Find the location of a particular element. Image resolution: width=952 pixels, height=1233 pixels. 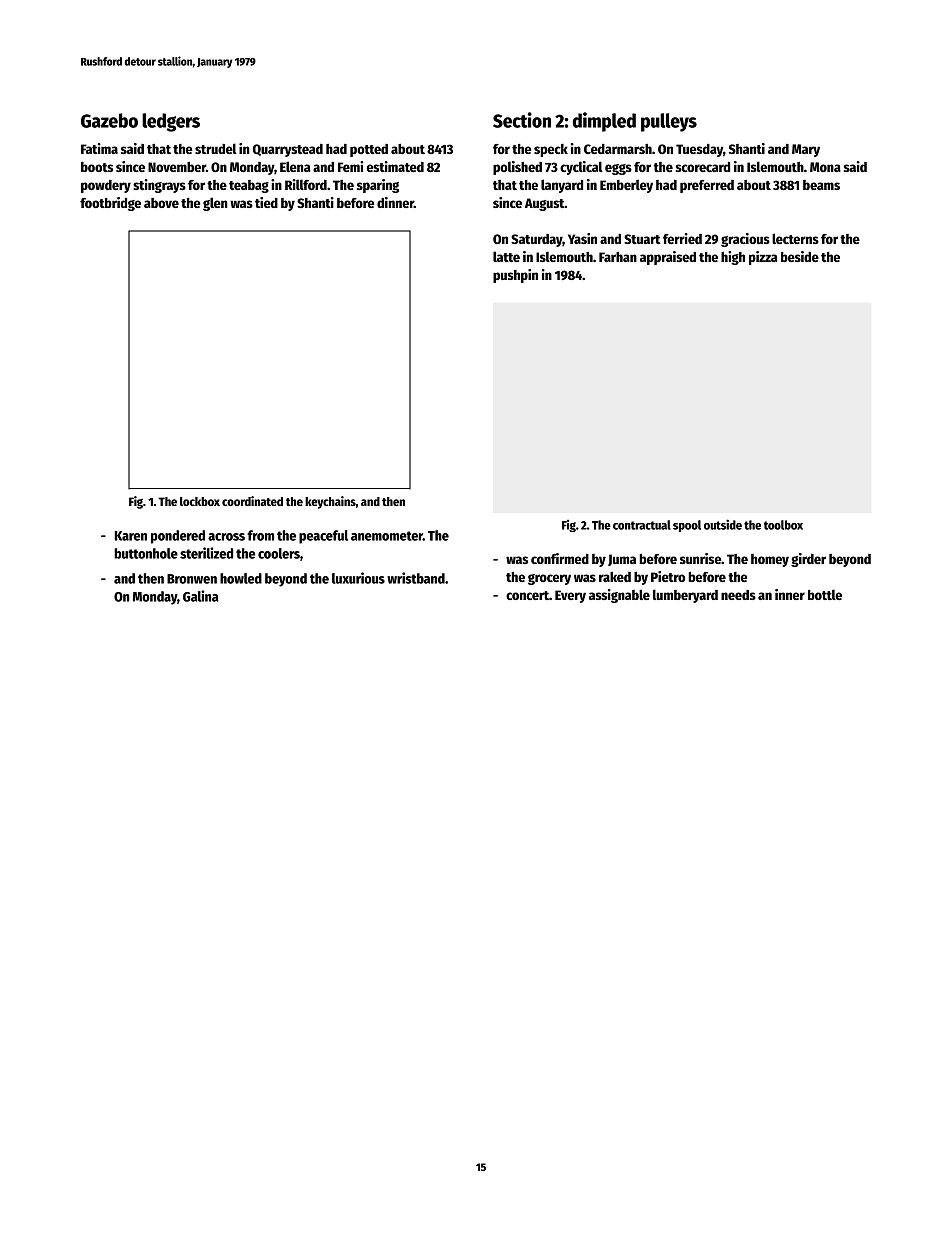

Section is located at coordinates (522, 120).
